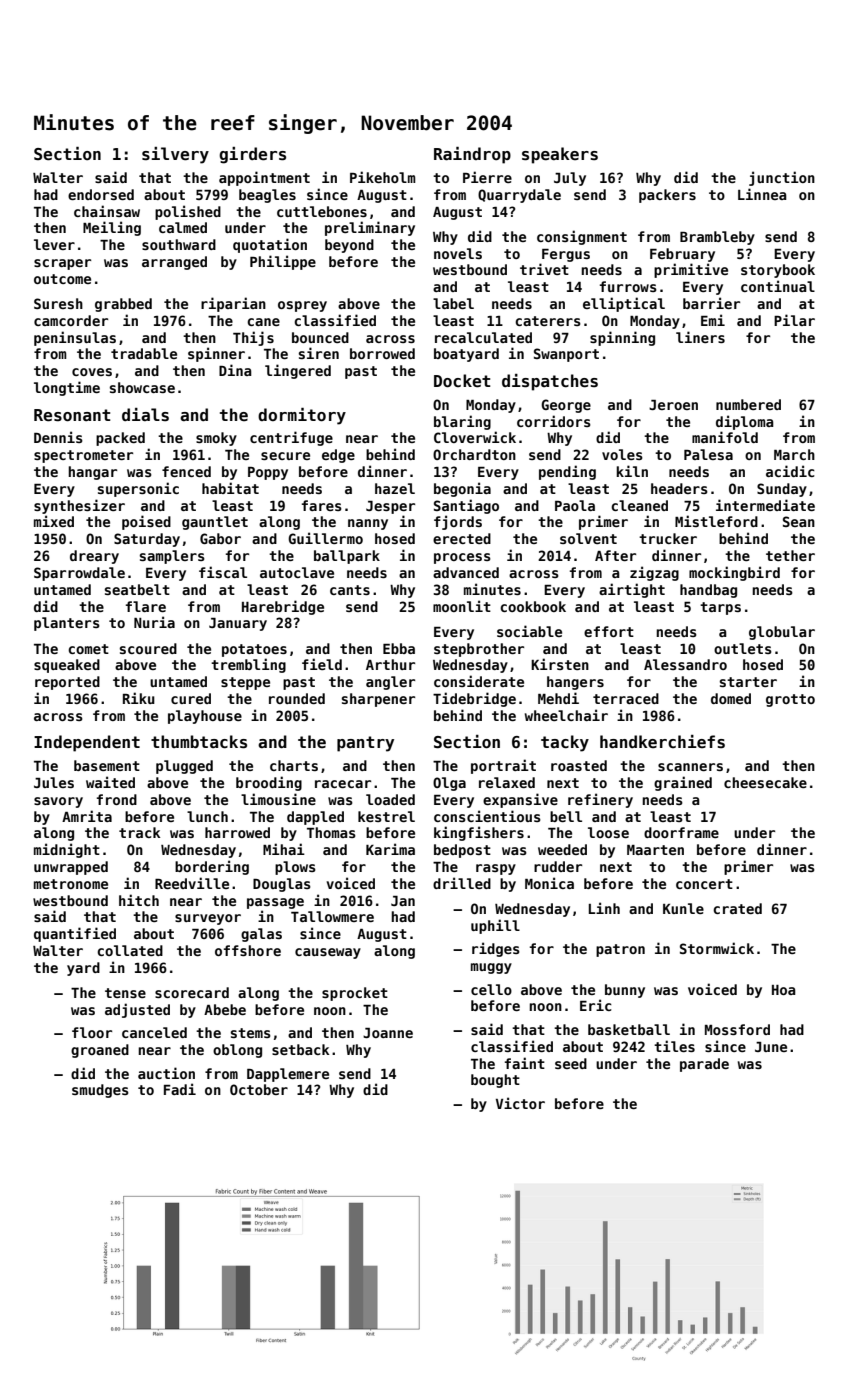  I want to click on smudges, so click(100, 1091).
